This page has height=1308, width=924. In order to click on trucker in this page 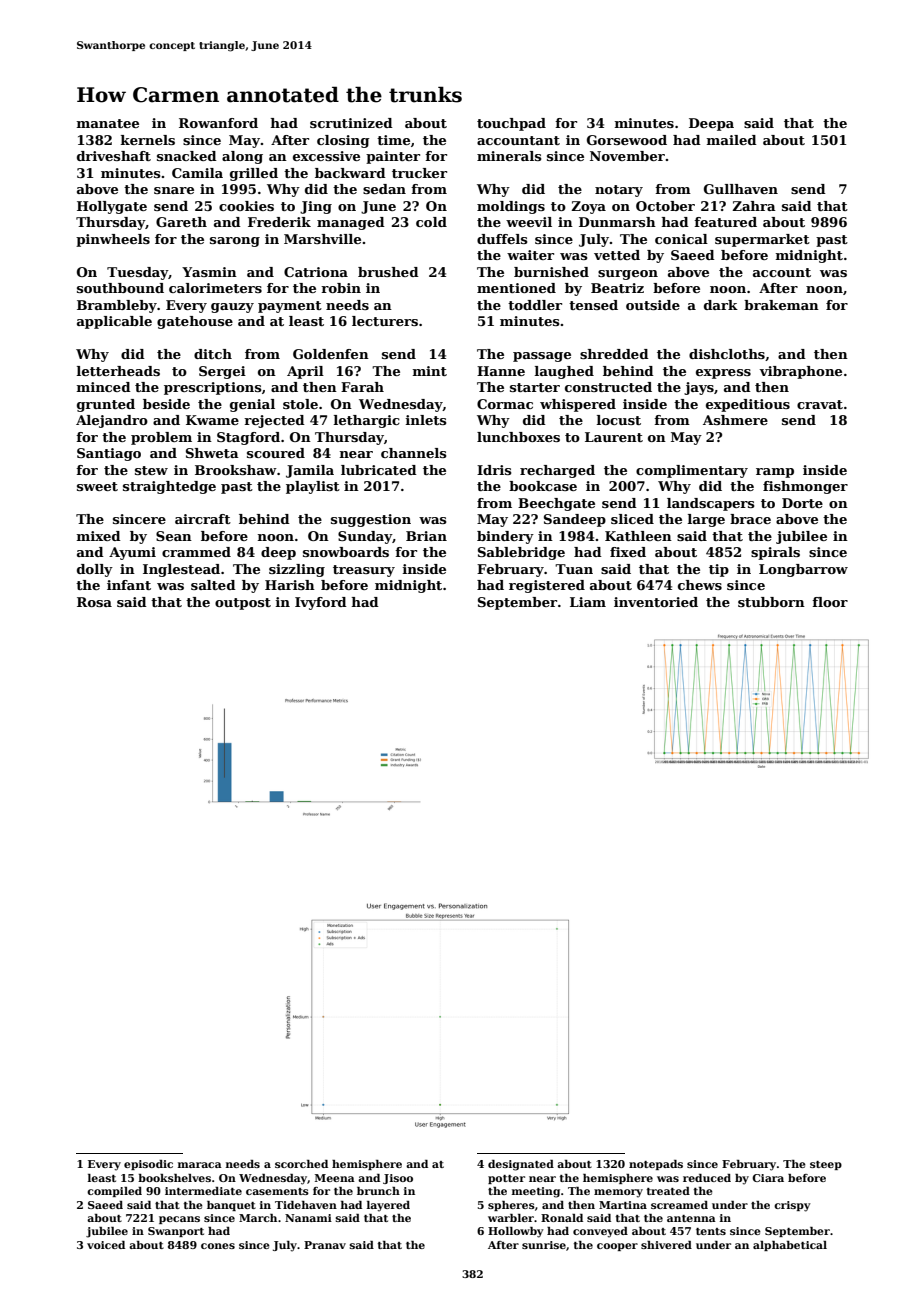, I will do `click(419, 173)`.
